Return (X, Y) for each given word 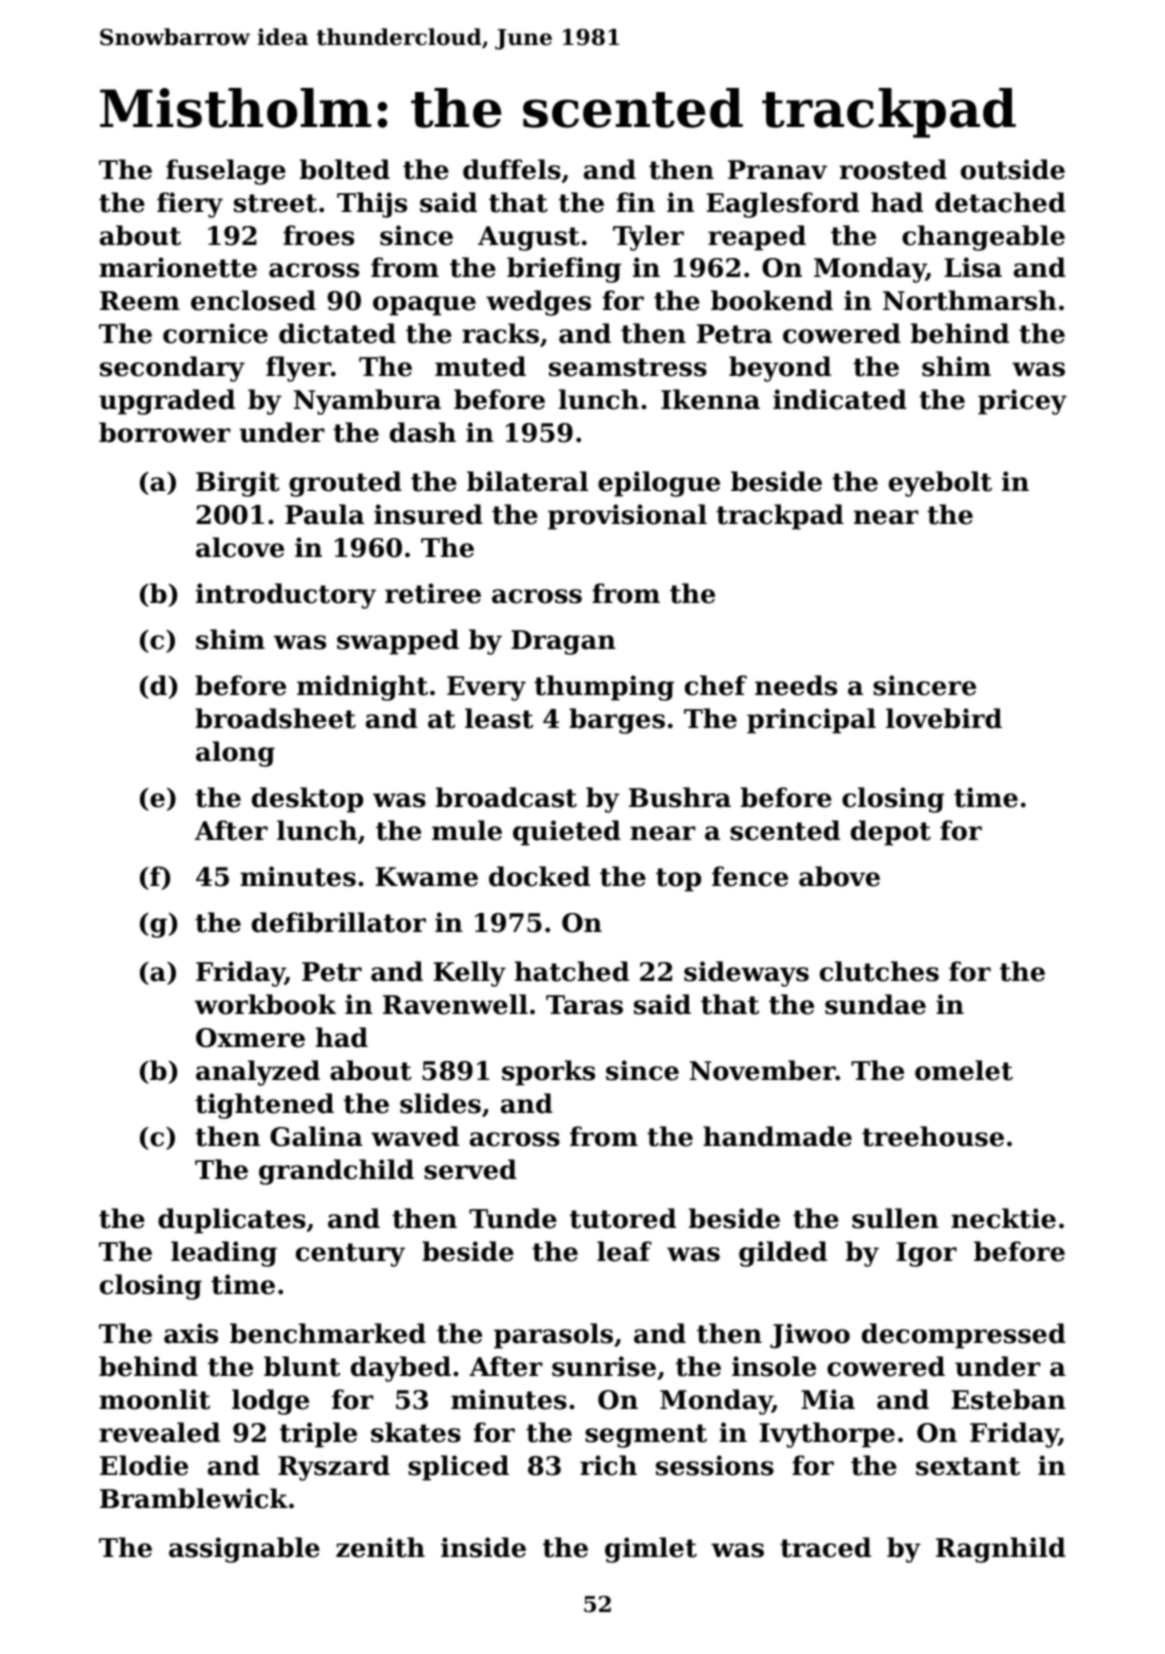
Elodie (144, 1465)
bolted (345, 169)
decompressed (964, 1336)
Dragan (563, 642)
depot (891, 833)
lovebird (944, 718)
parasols (553, 1336)
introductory (286, 596)
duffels (512, 169)
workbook (265, 1004)
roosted (893, 169)
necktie (1003, 1218)
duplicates (232, 1221)
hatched (572, 971)
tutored (623, 1218)
